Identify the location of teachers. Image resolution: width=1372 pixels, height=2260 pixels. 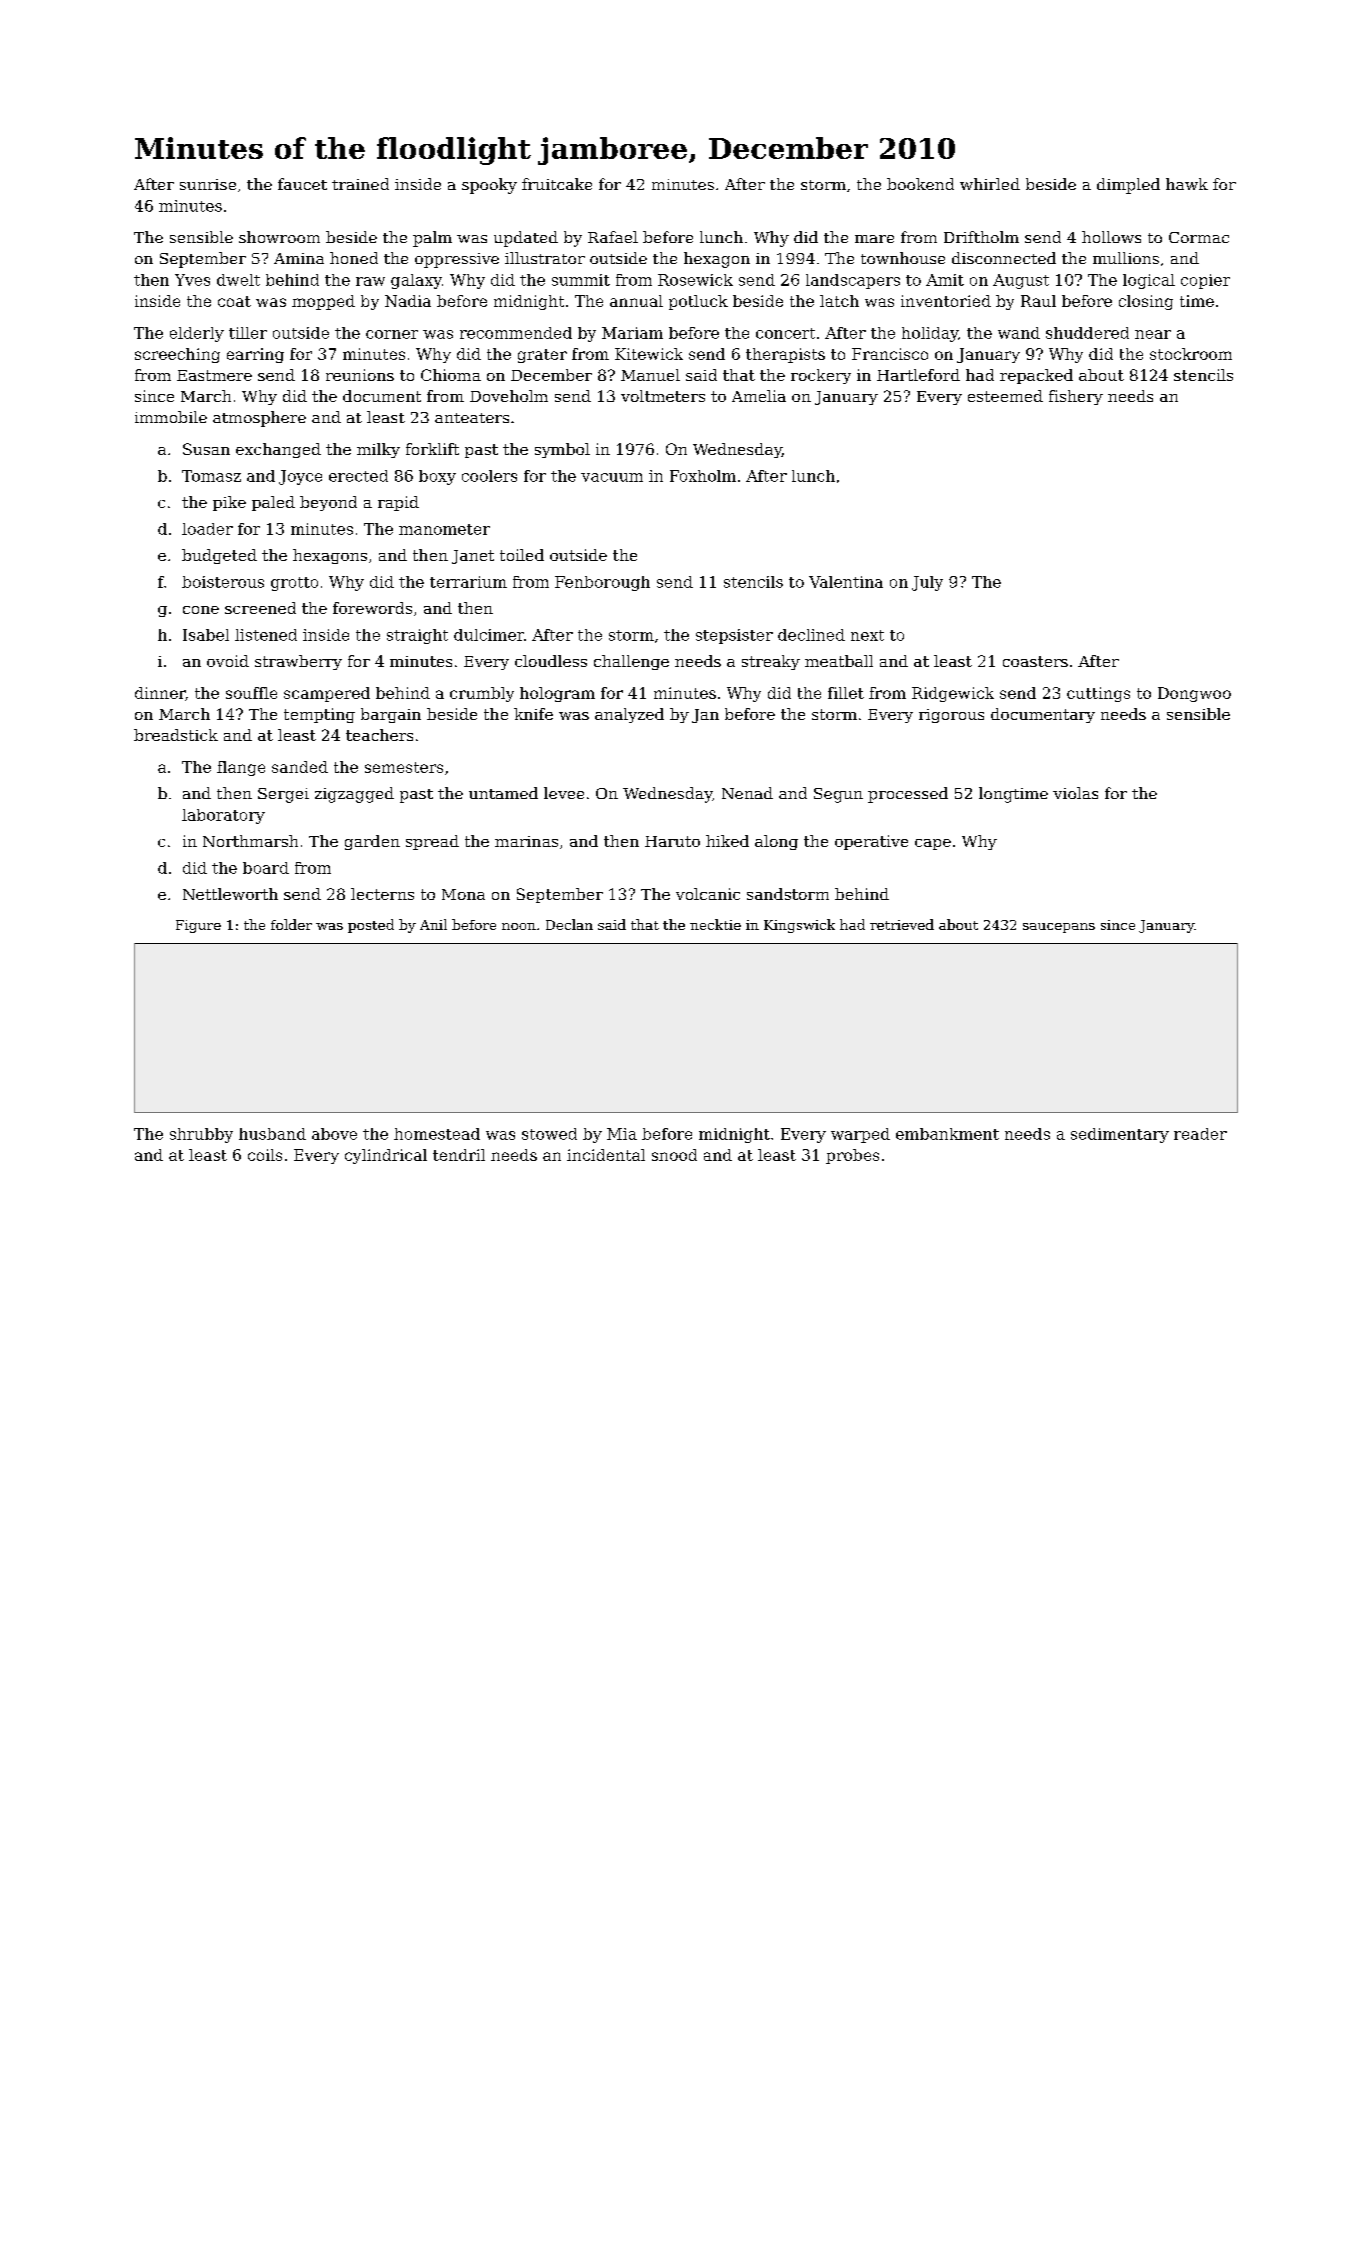
(379, 735).
